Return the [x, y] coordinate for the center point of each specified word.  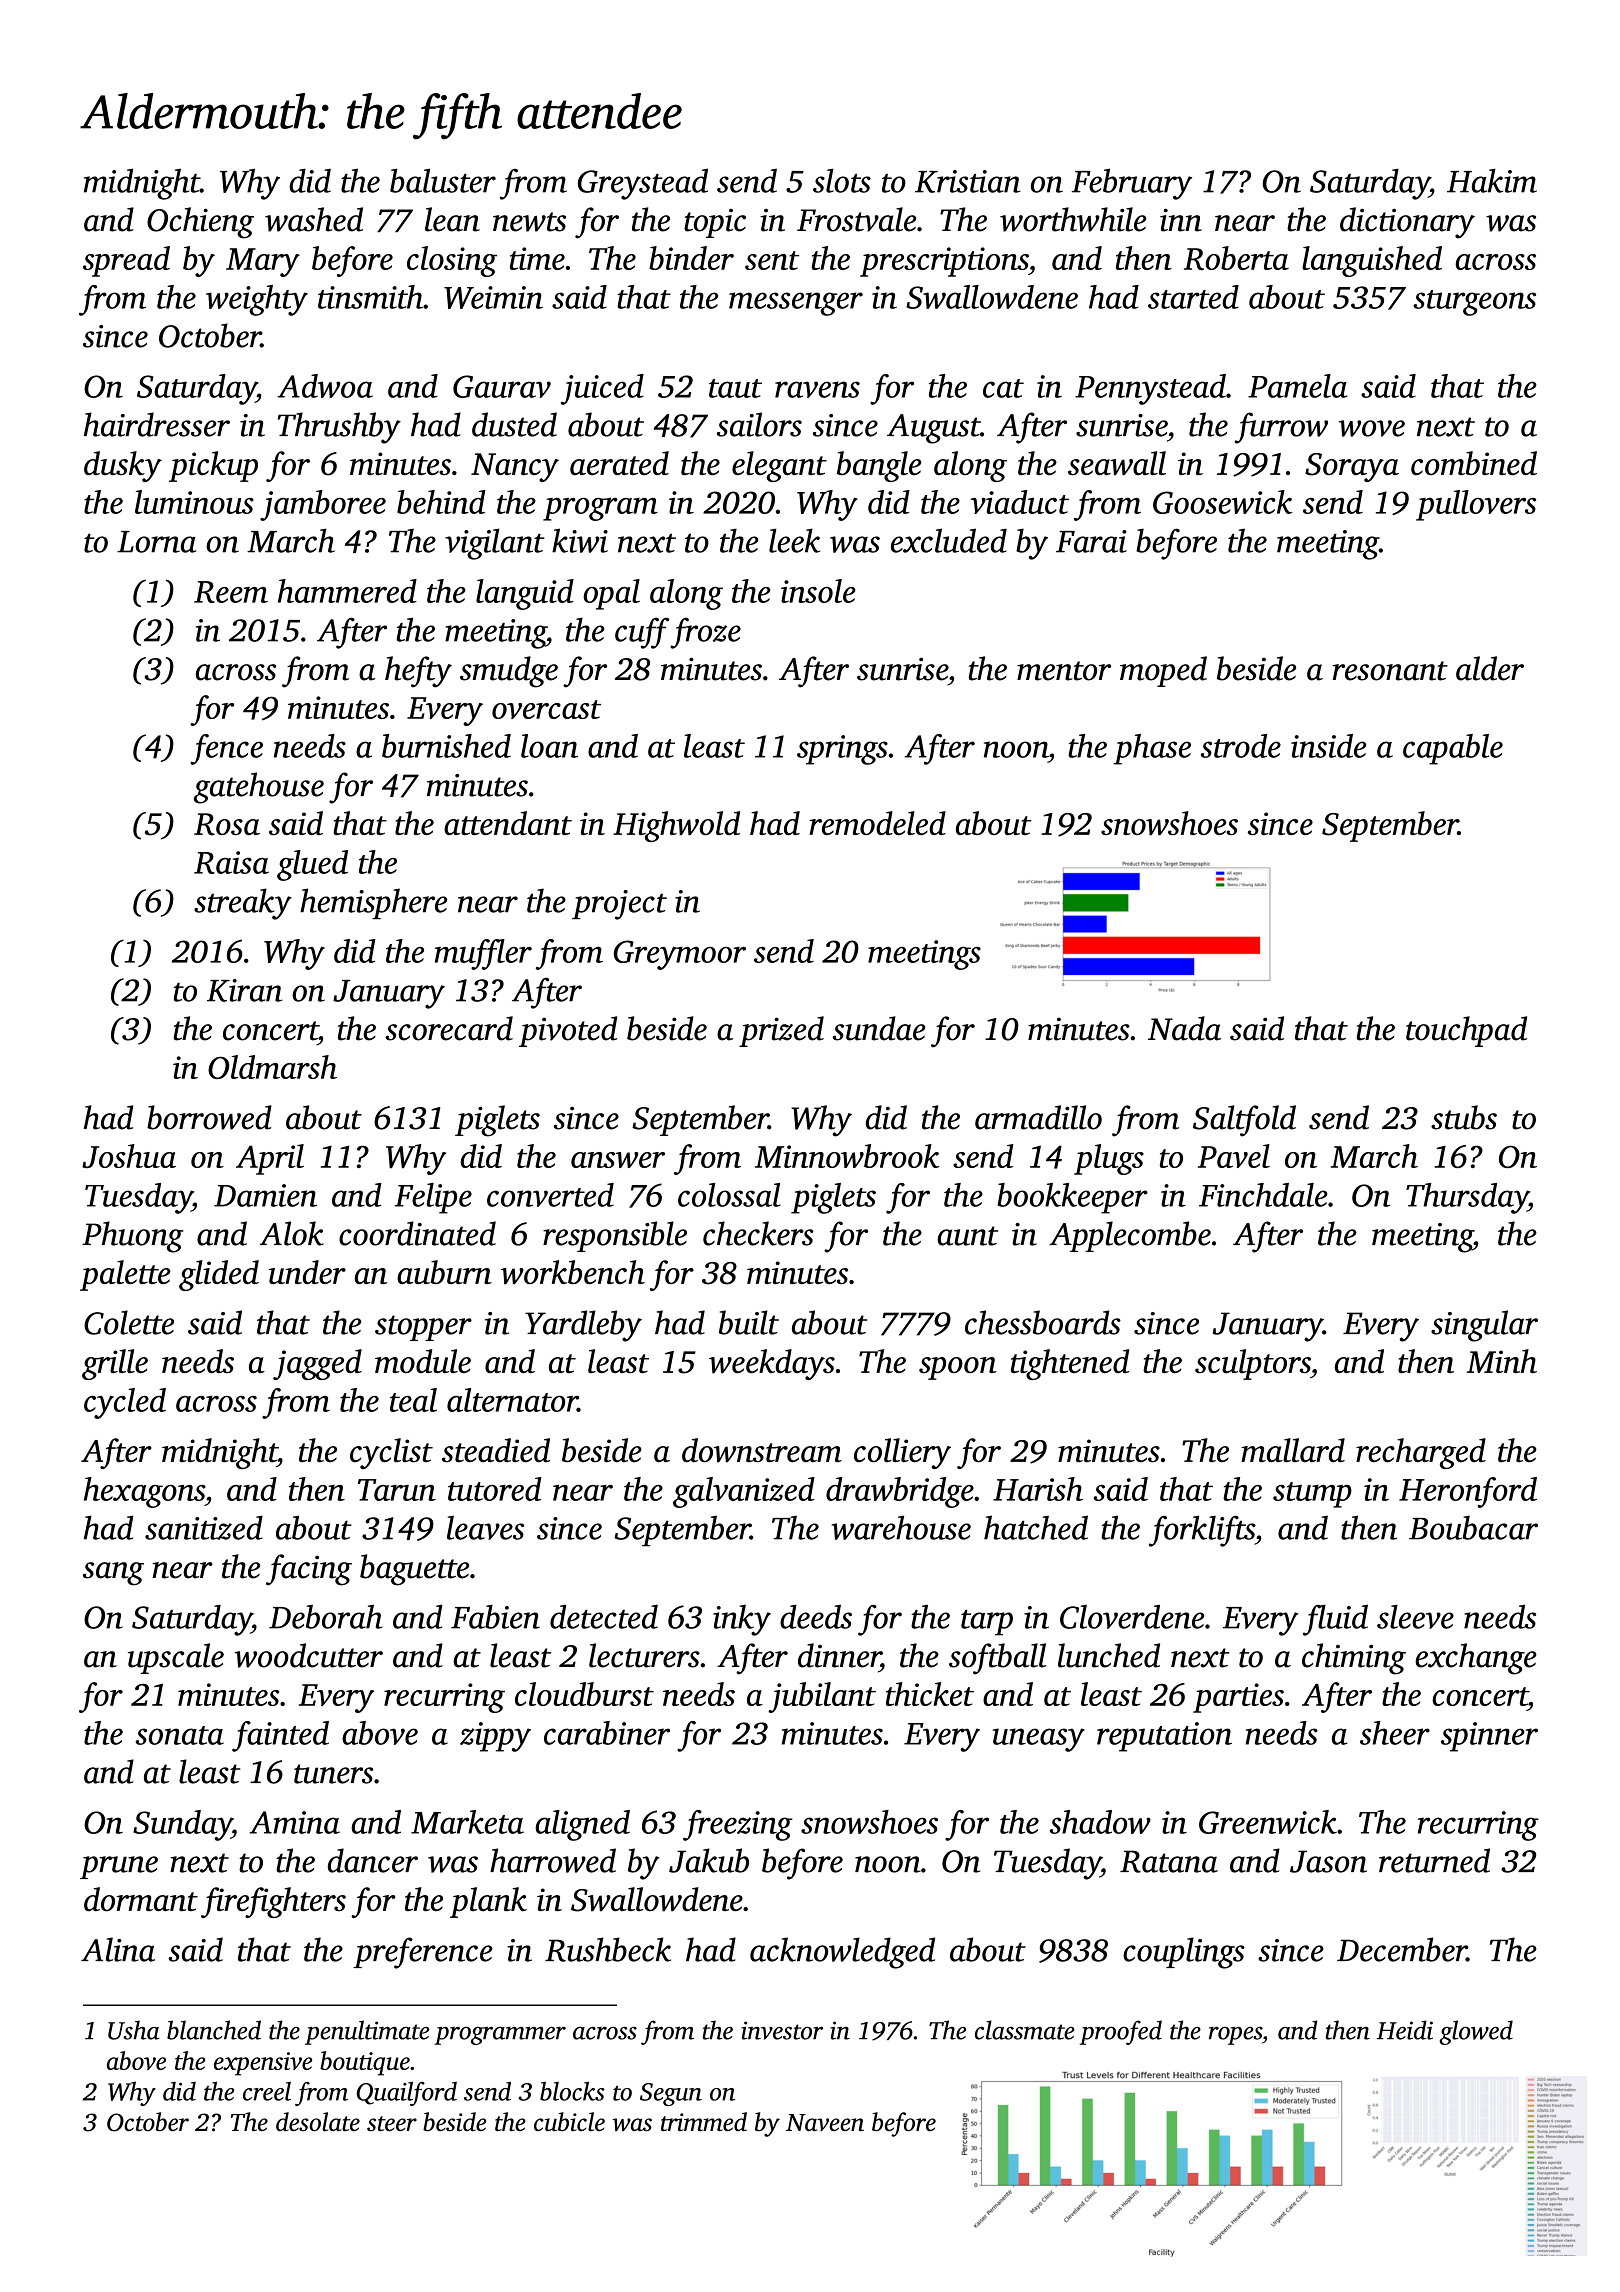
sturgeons [1474, 303]
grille [115, 1364]
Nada [1184, 1028]
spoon [958, 1368]
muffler [483, 954]
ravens [817, 389]
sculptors [1253, 1364]
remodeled [877, 823]
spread [126, 261]
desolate [318, 2121]
